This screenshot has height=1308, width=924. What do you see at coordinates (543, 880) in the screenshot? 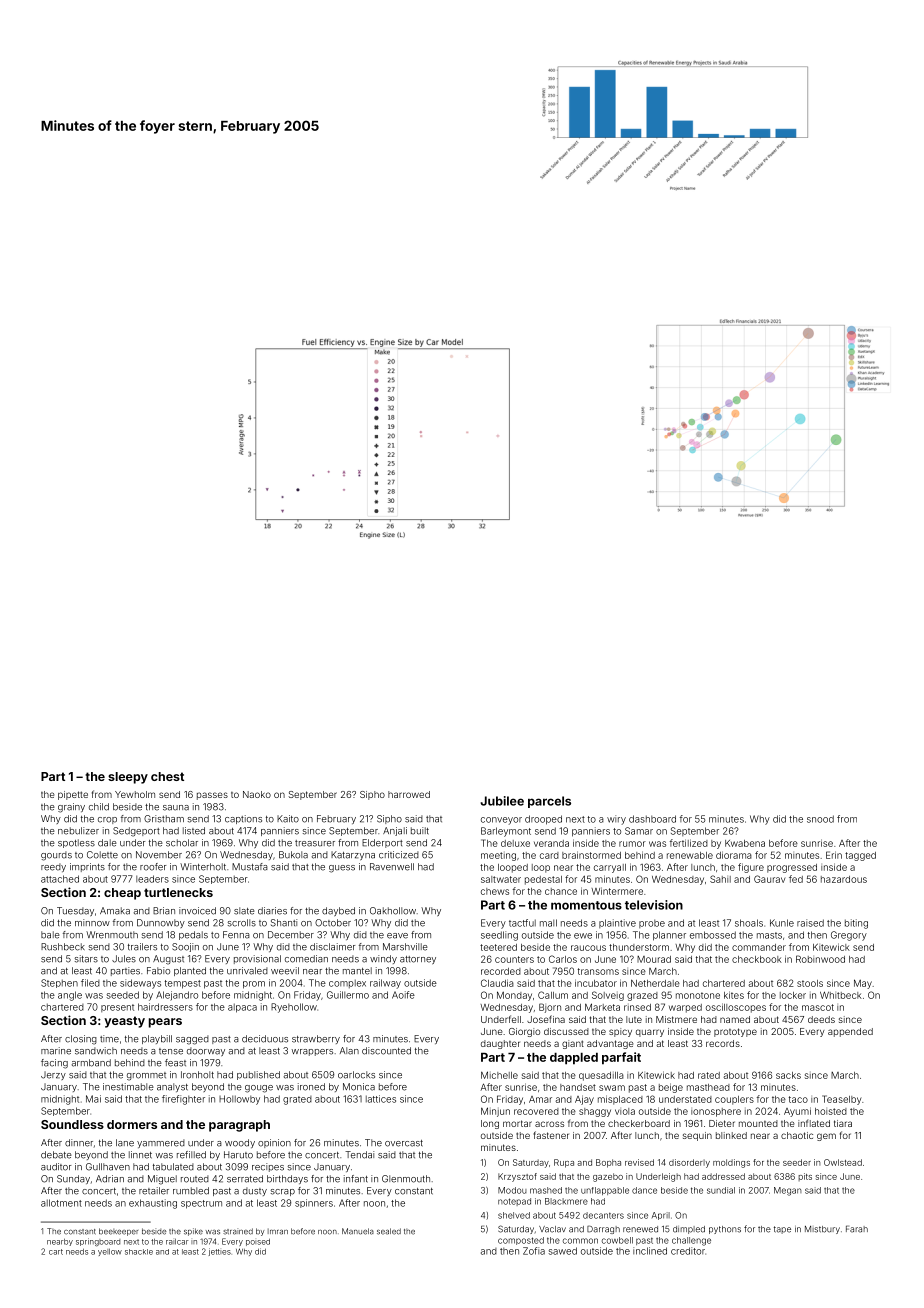
I see `pedestal` at bounding box center [543, 880].
